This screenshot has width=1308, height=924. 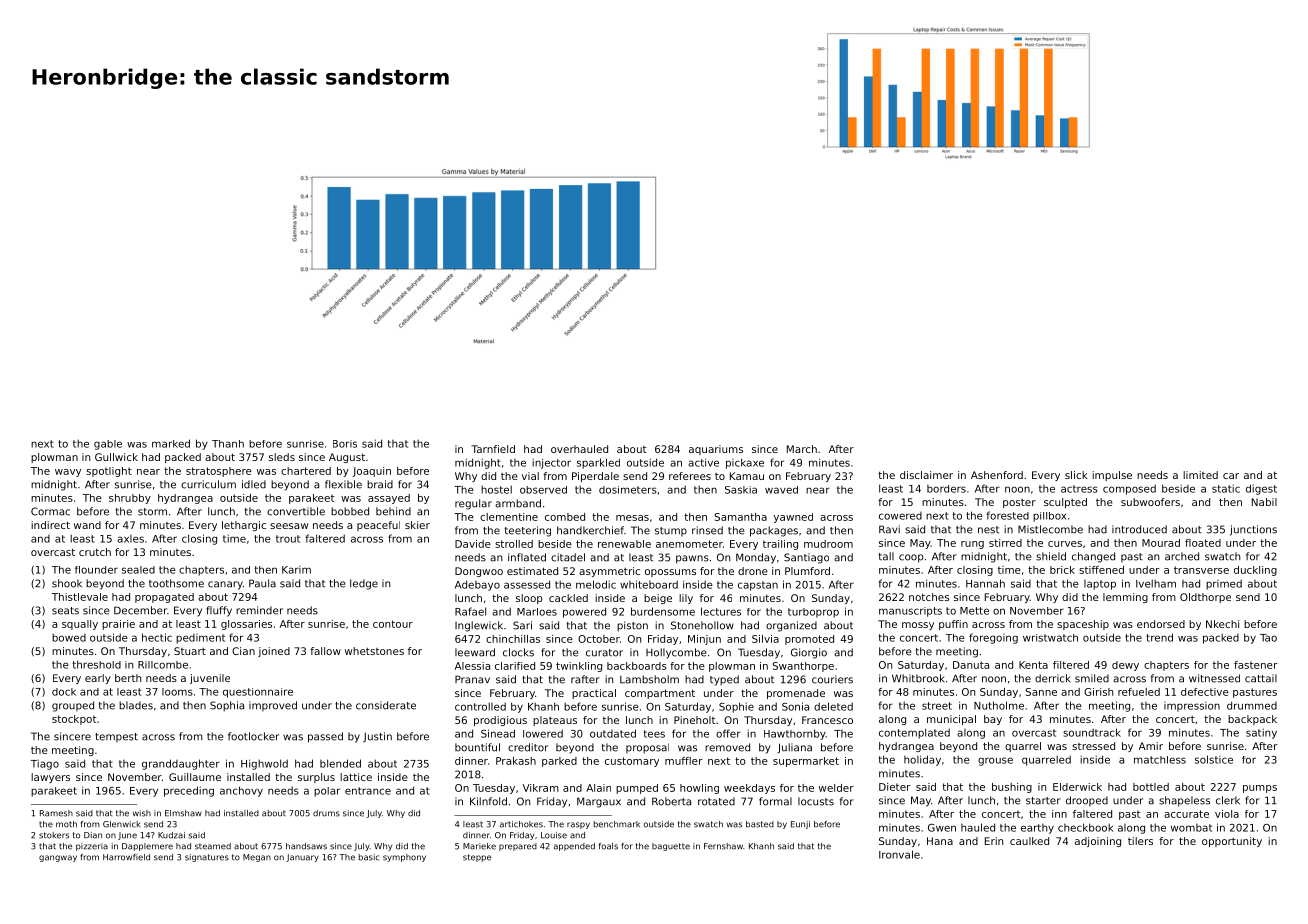 What do you see at coordinates (1253, 530) in the screenshot?
I see `junctions` at bounding box center [1253, 530].
